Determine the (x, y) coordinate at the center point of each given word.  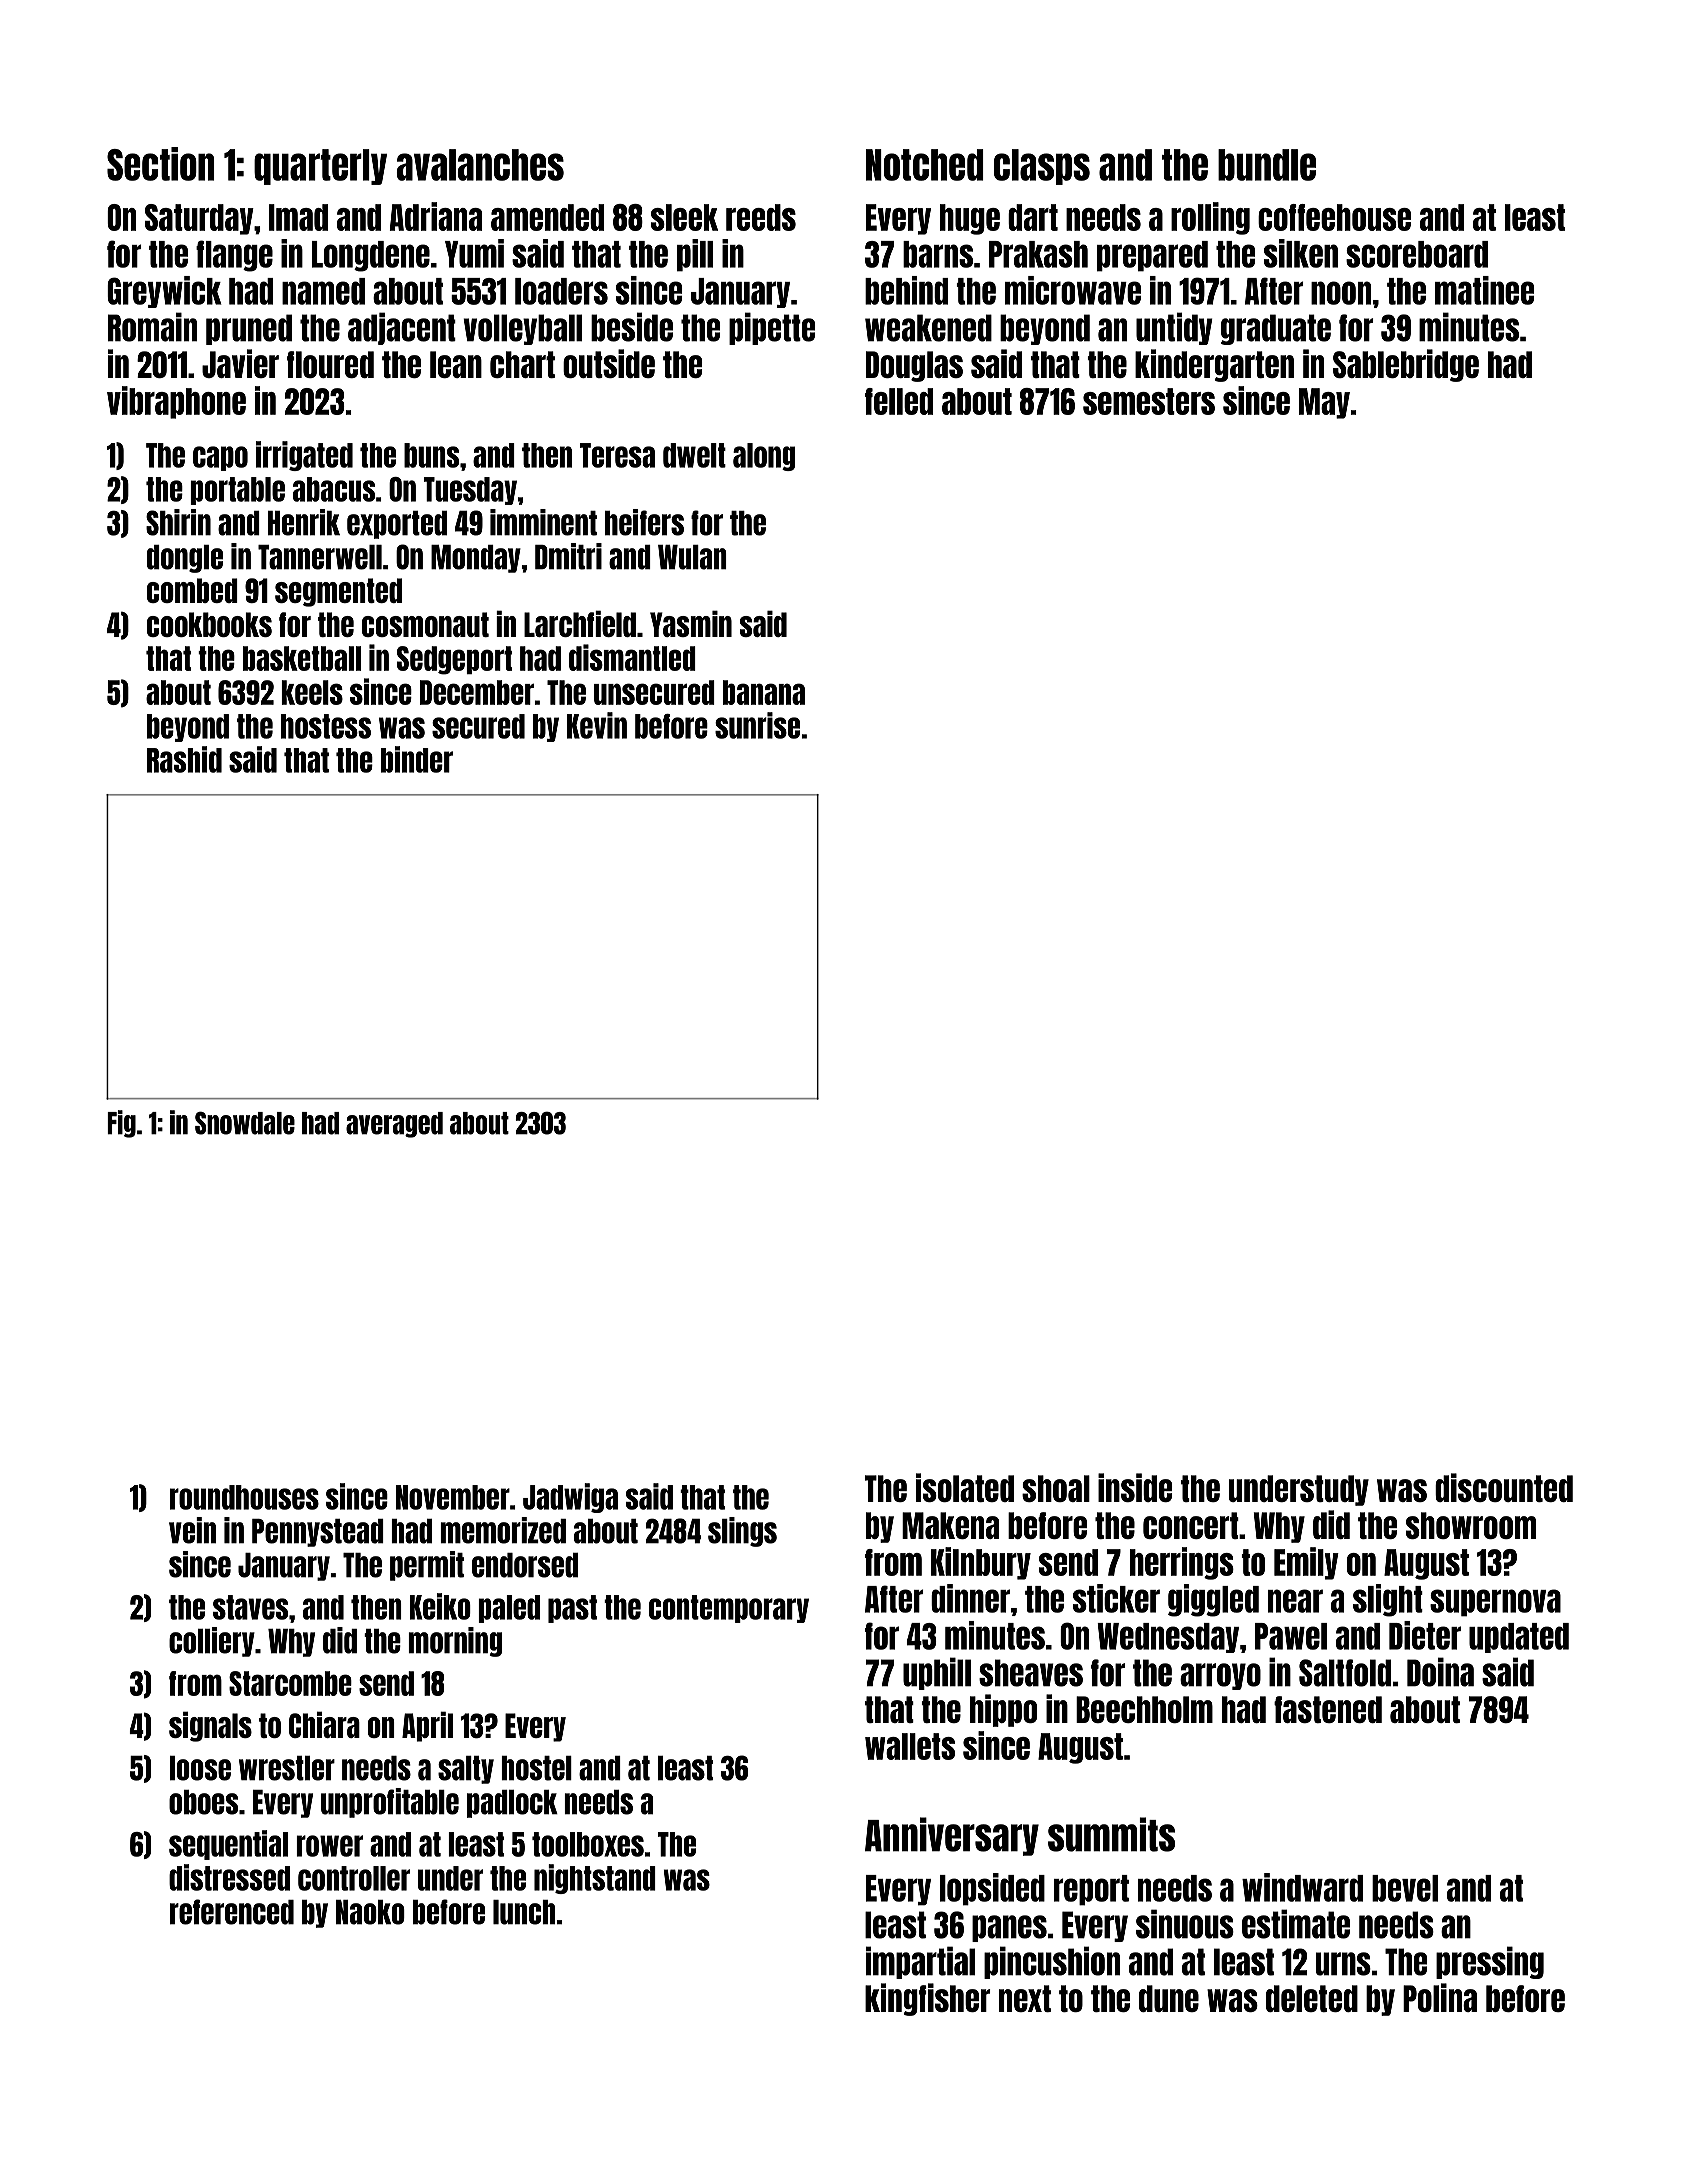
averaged (394, 1125)
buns (431, 455)
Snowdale (245, 1123)
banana (764, 692)
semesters (1149, 401)
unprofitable (390, 1803)
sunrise (757, 725)
